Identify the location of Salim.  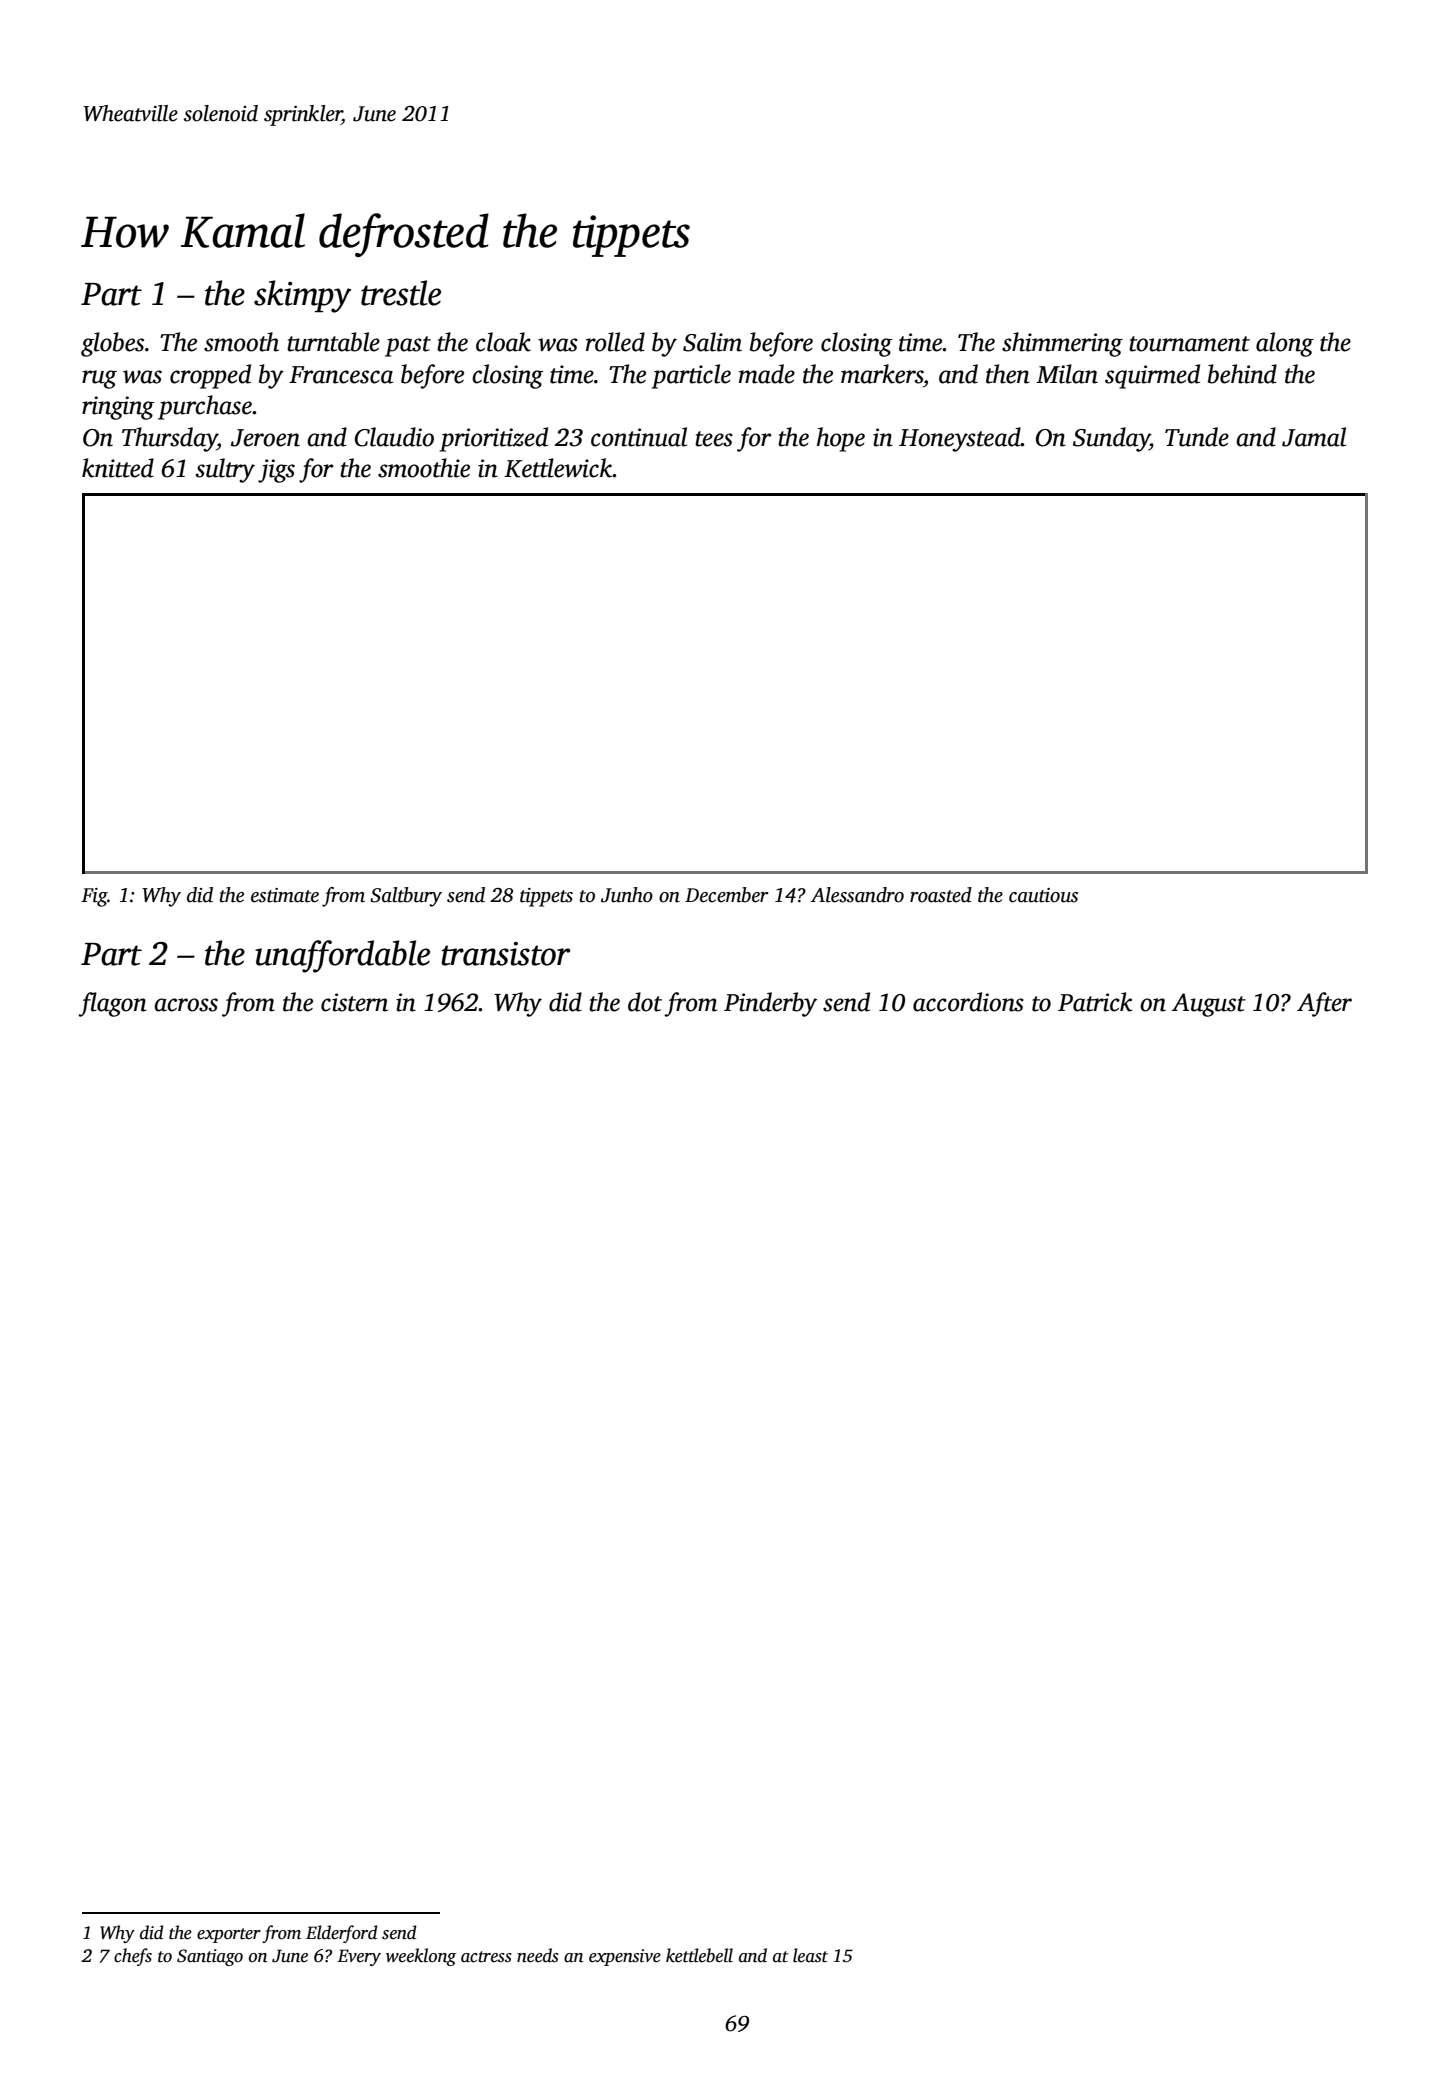
(712, 342).
